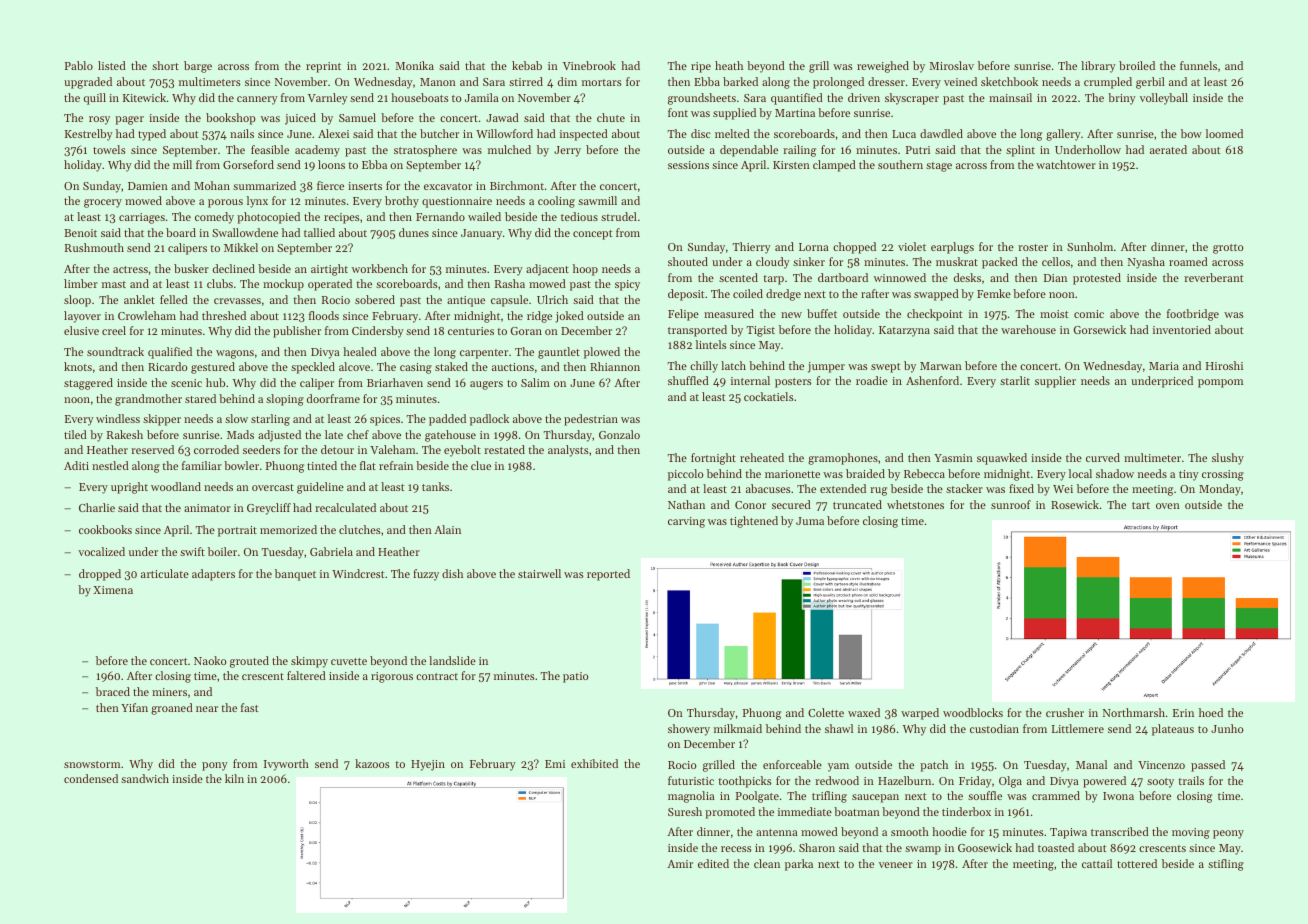 The width and height of the screenshot is (1308, 924). What do you see at coordinates (685, 811) in the screenshot?
I see `Suresh` at bounding box center [685, 811].
